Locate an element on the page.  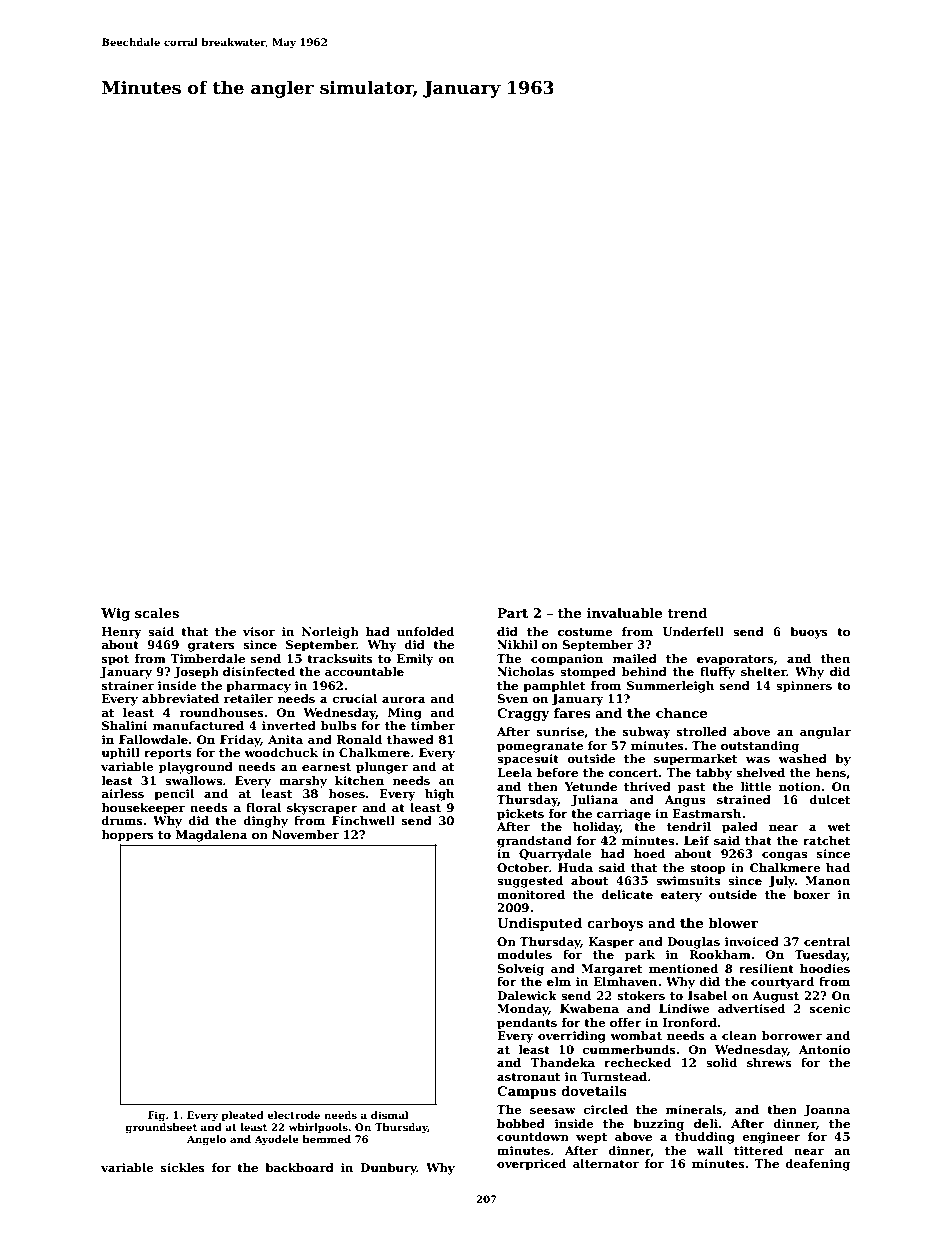
deafening is located at coordinates (818, 1165).
